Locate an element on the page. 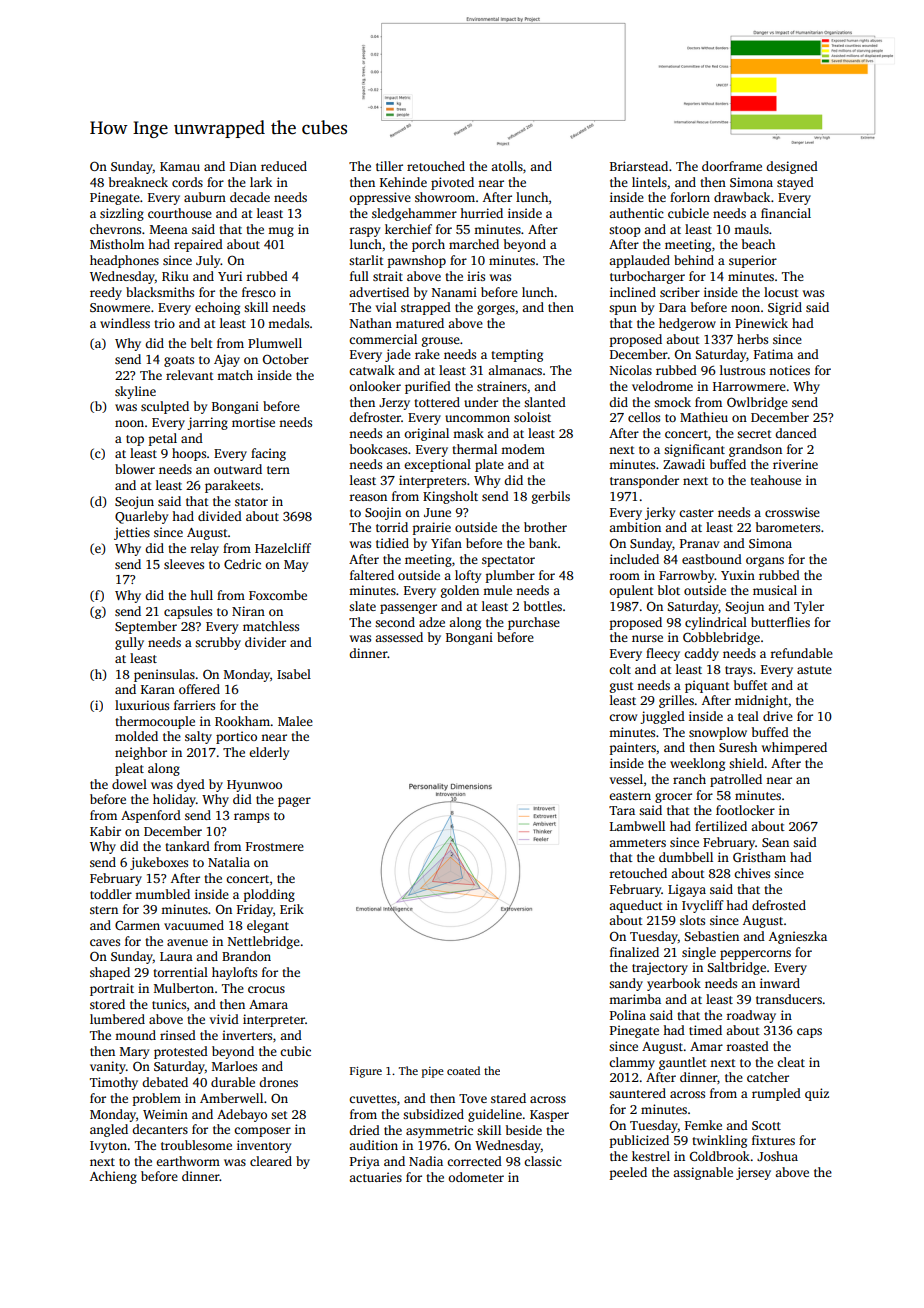  Erik is located at coordinates (292, 909).
